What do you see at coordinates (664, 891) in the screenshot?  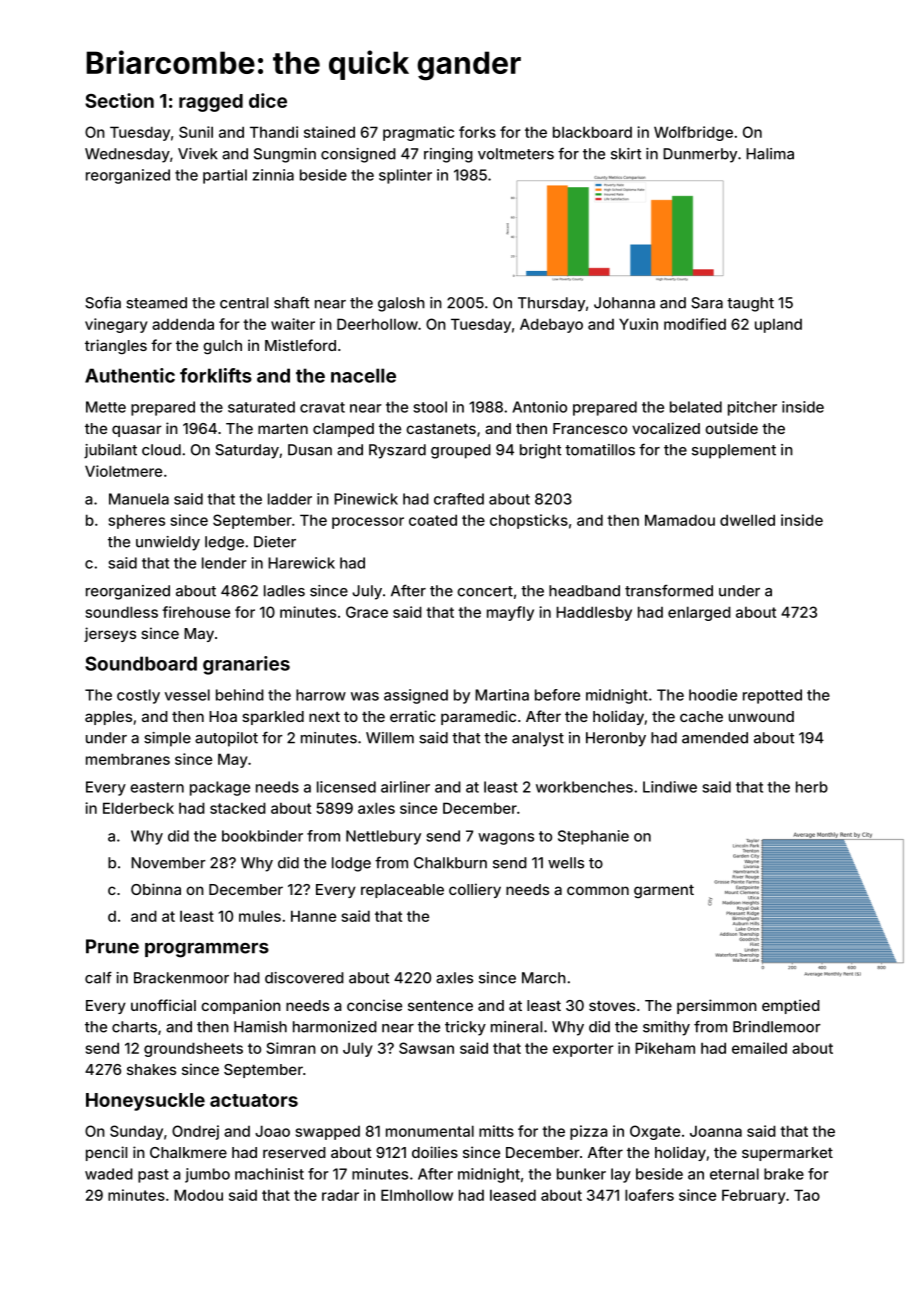 I see `garment` at bounding box center [664, 891].
